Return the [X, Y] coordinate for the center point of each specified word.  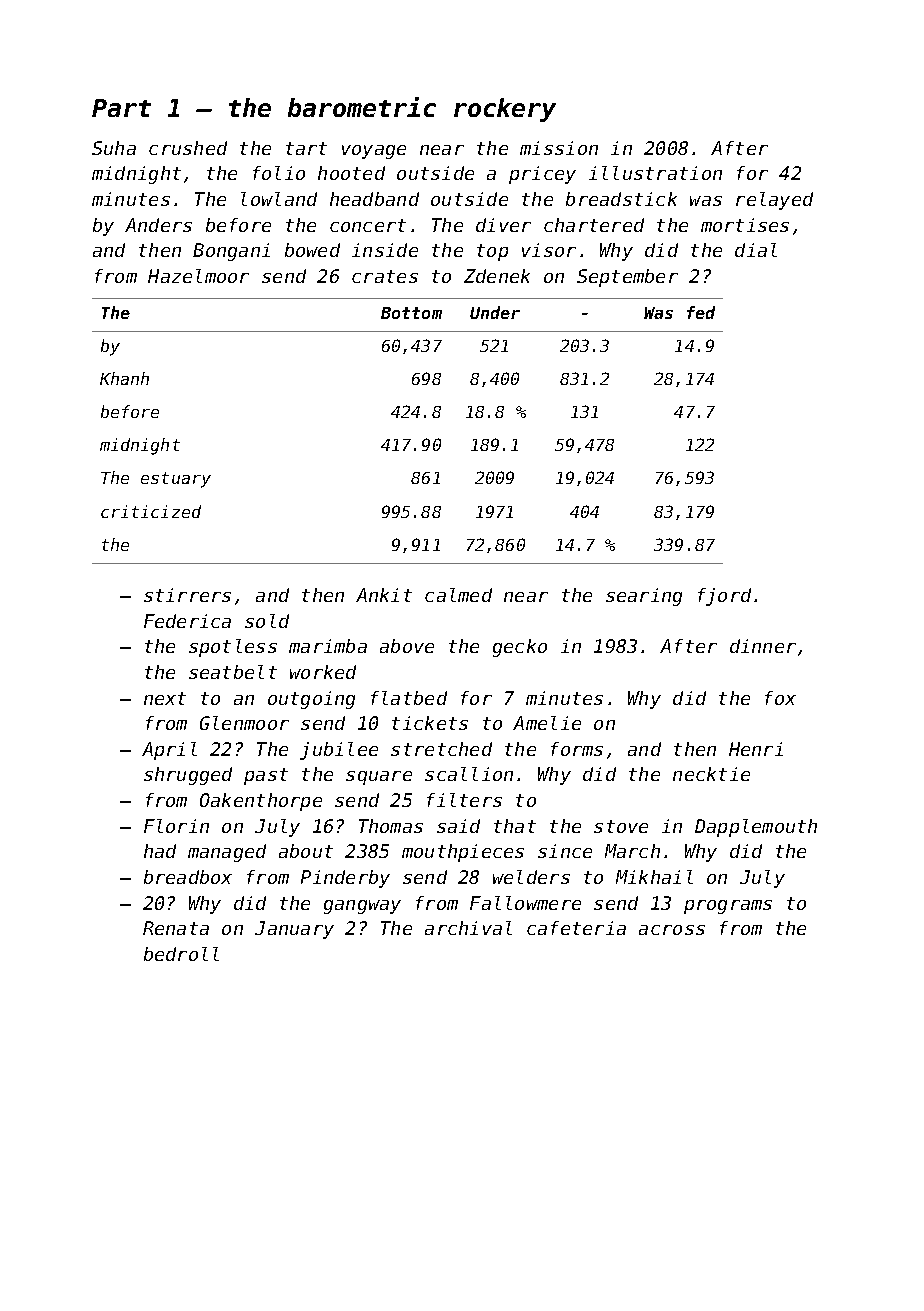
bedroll [181, 954]
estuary [176, 480]
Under [495, 312]
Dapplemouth [756, 828]
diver [503, 225]
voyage [374, 152]
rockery [505, 110]
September [627, 278]
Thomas [391, 826]
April [169, 751]
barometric [362, 107]
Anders [158, 225]
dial [756, 250]
